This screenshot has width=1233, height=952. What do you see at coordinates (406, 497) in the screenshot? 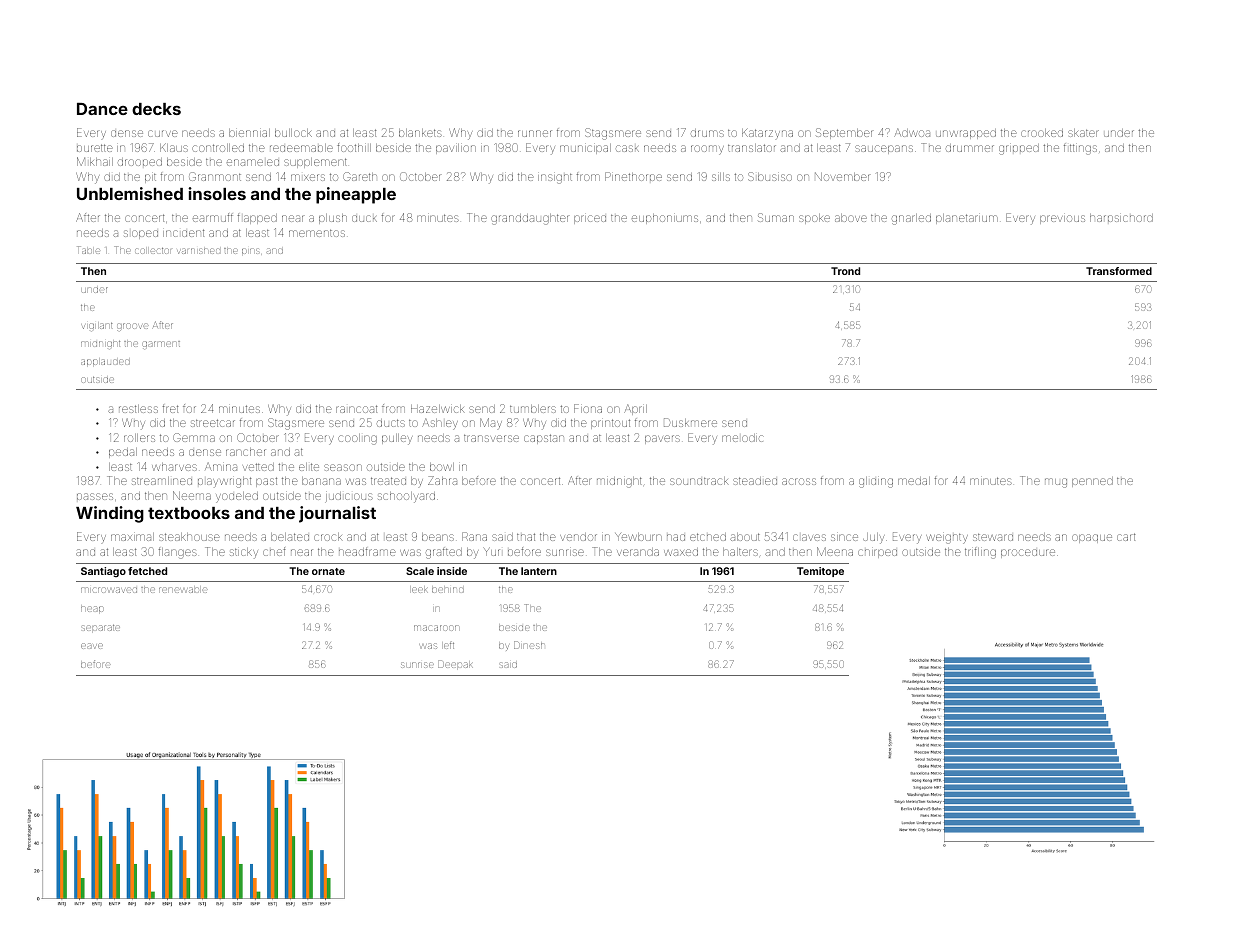
I see `schoolyard` at bounding box center [406, 497].
